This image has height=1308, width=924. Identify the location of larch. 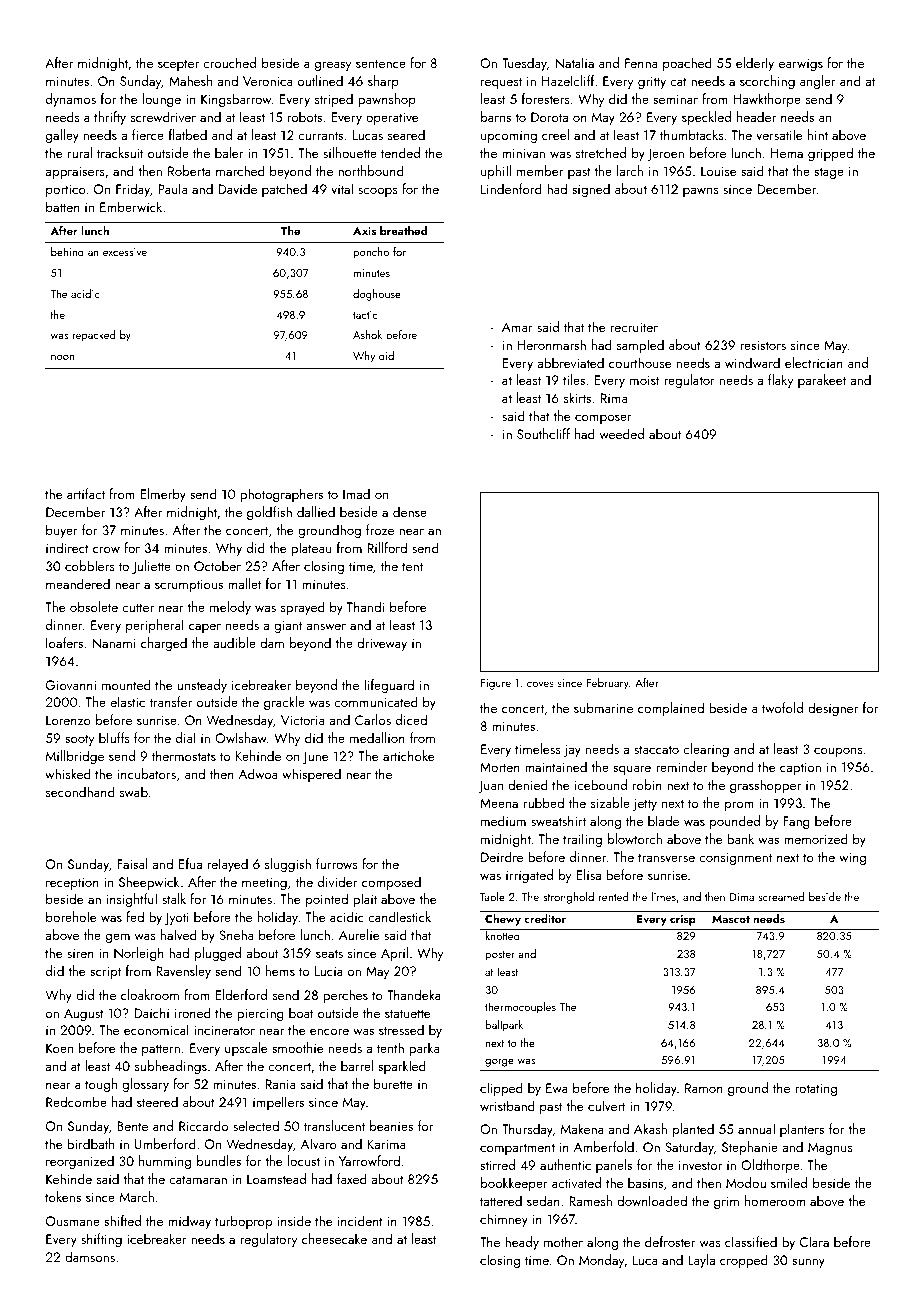
(630, 170).
